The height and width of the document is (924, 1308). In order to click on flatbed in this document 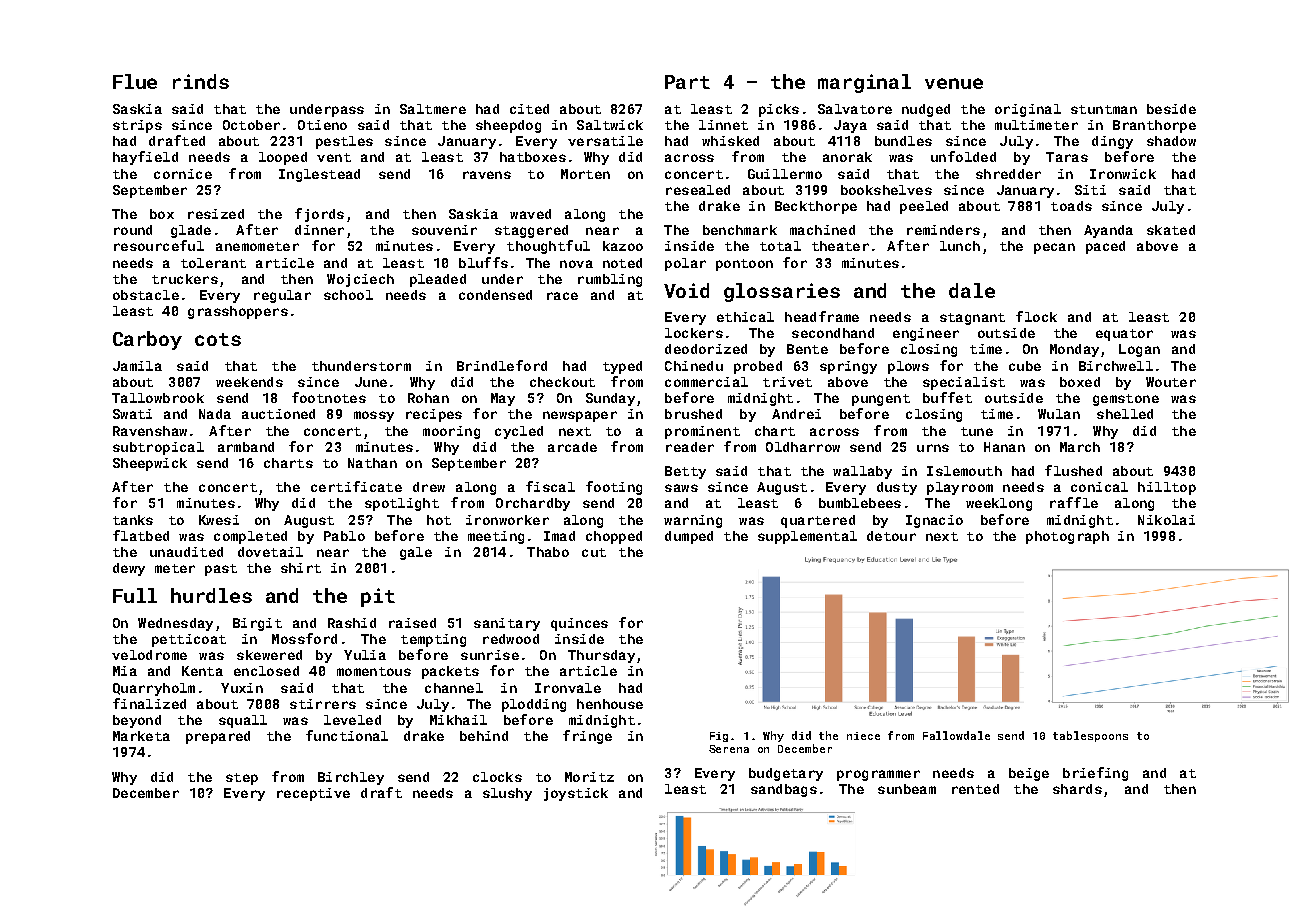, I will do `click(141, 535)`.
